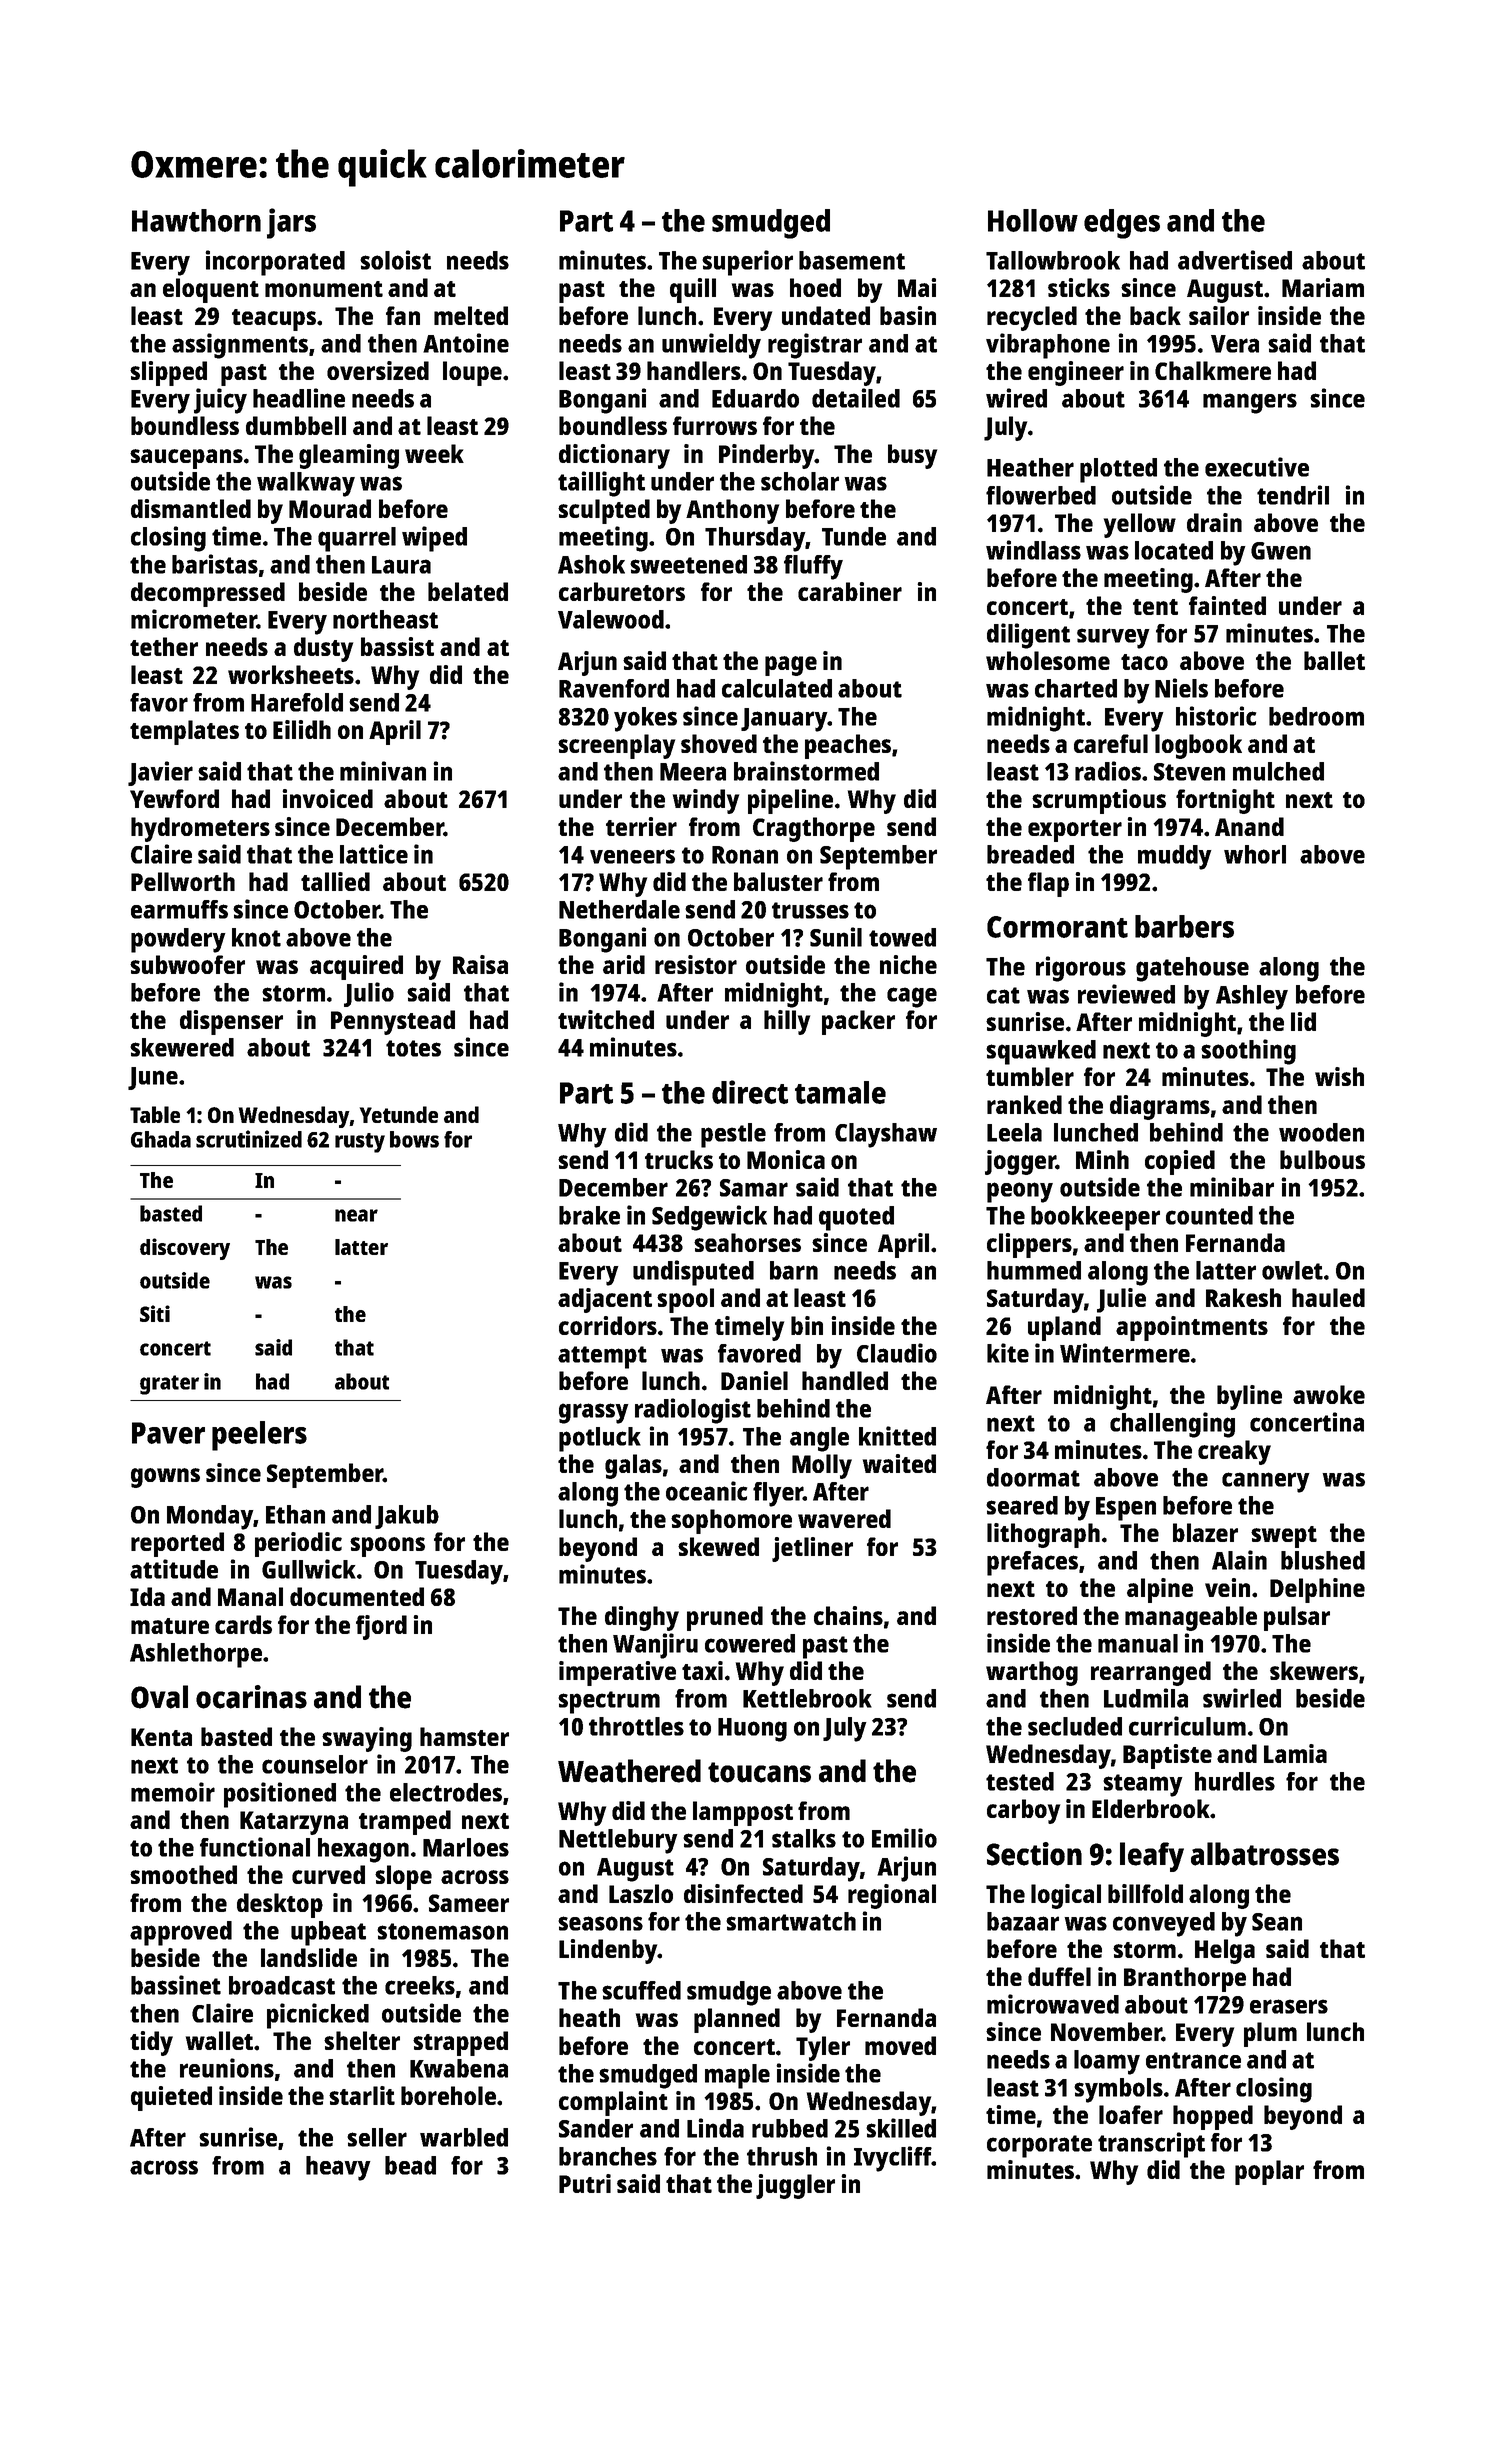 The image size is (1496, 2464). I want to click on advertised, so click(1235, 260).
